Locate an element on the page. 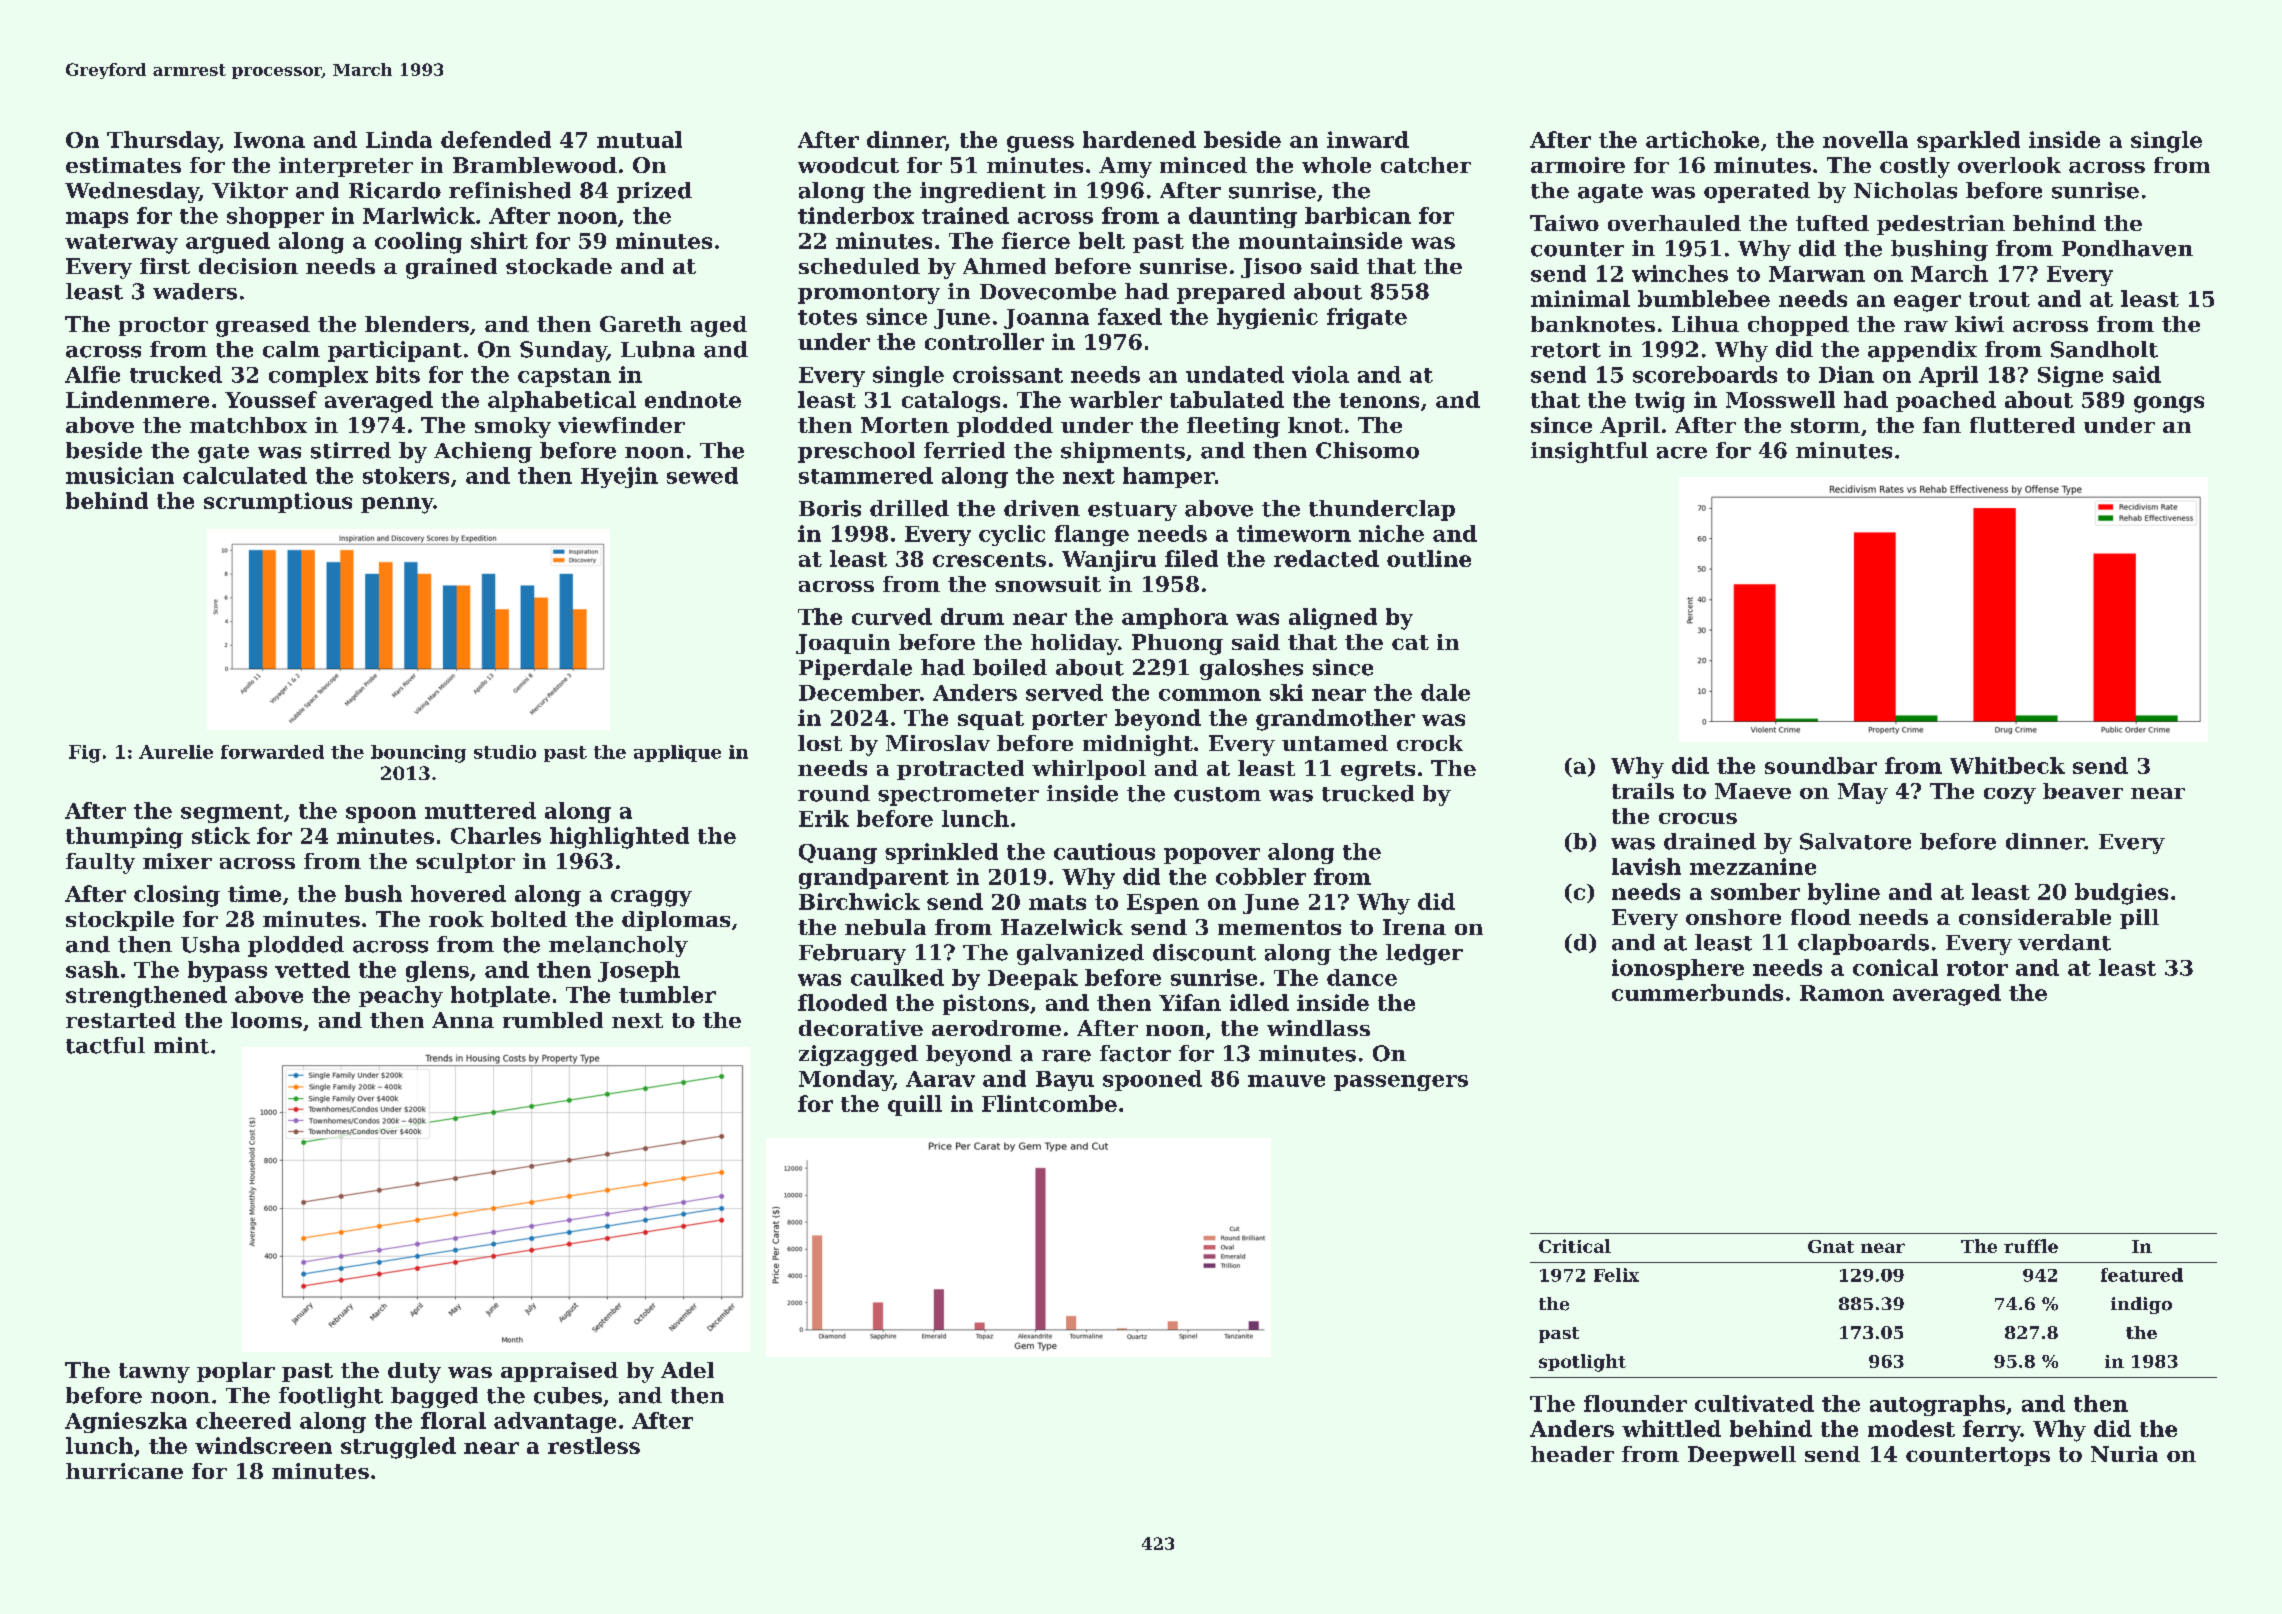 Image resolution: width=2282 pixels, height=1614 pixels. stammered is located at coordinates (866, 475).
